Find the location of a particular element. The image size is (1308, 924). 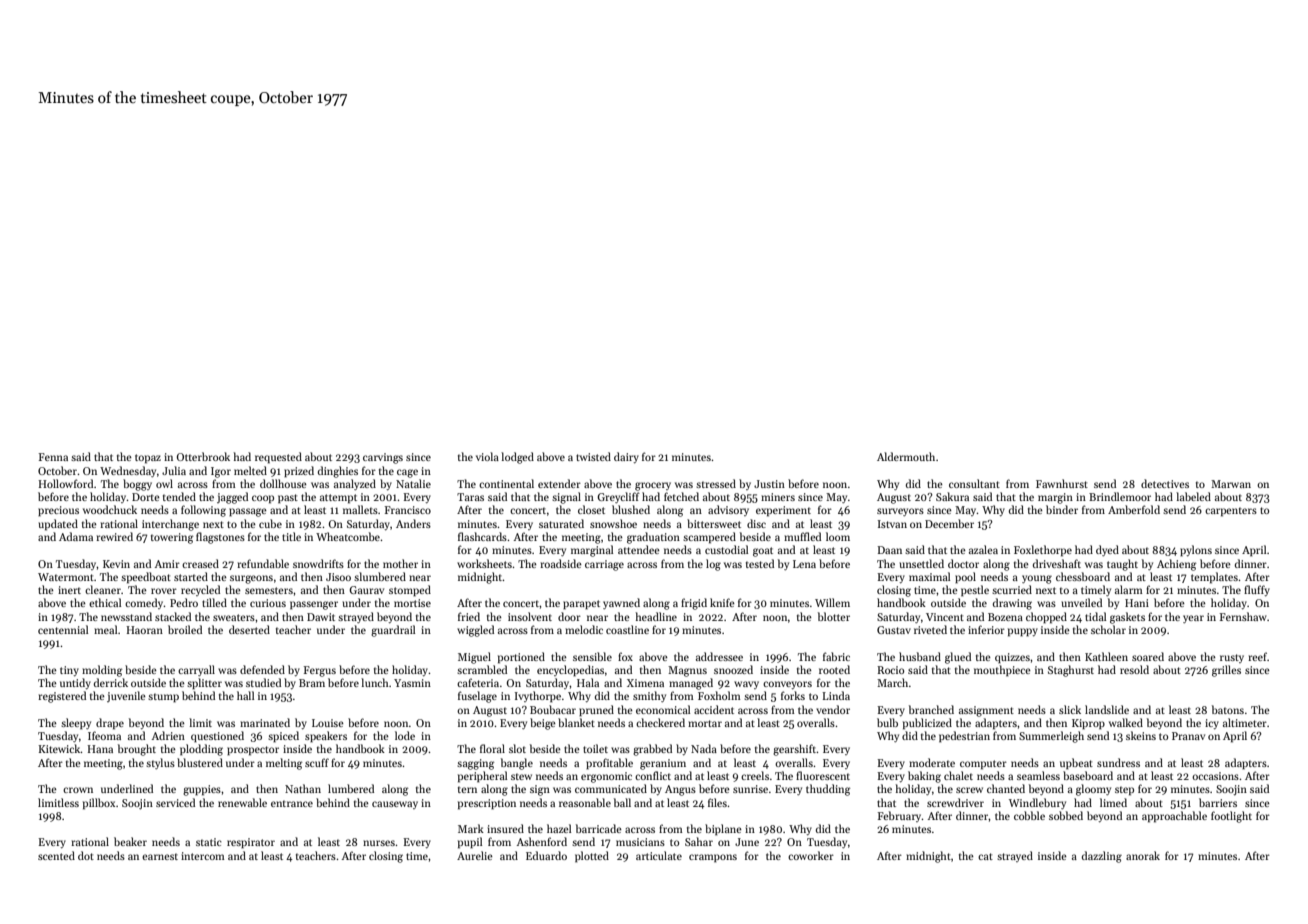

dazzling is located at coordinates (1102, 857).
